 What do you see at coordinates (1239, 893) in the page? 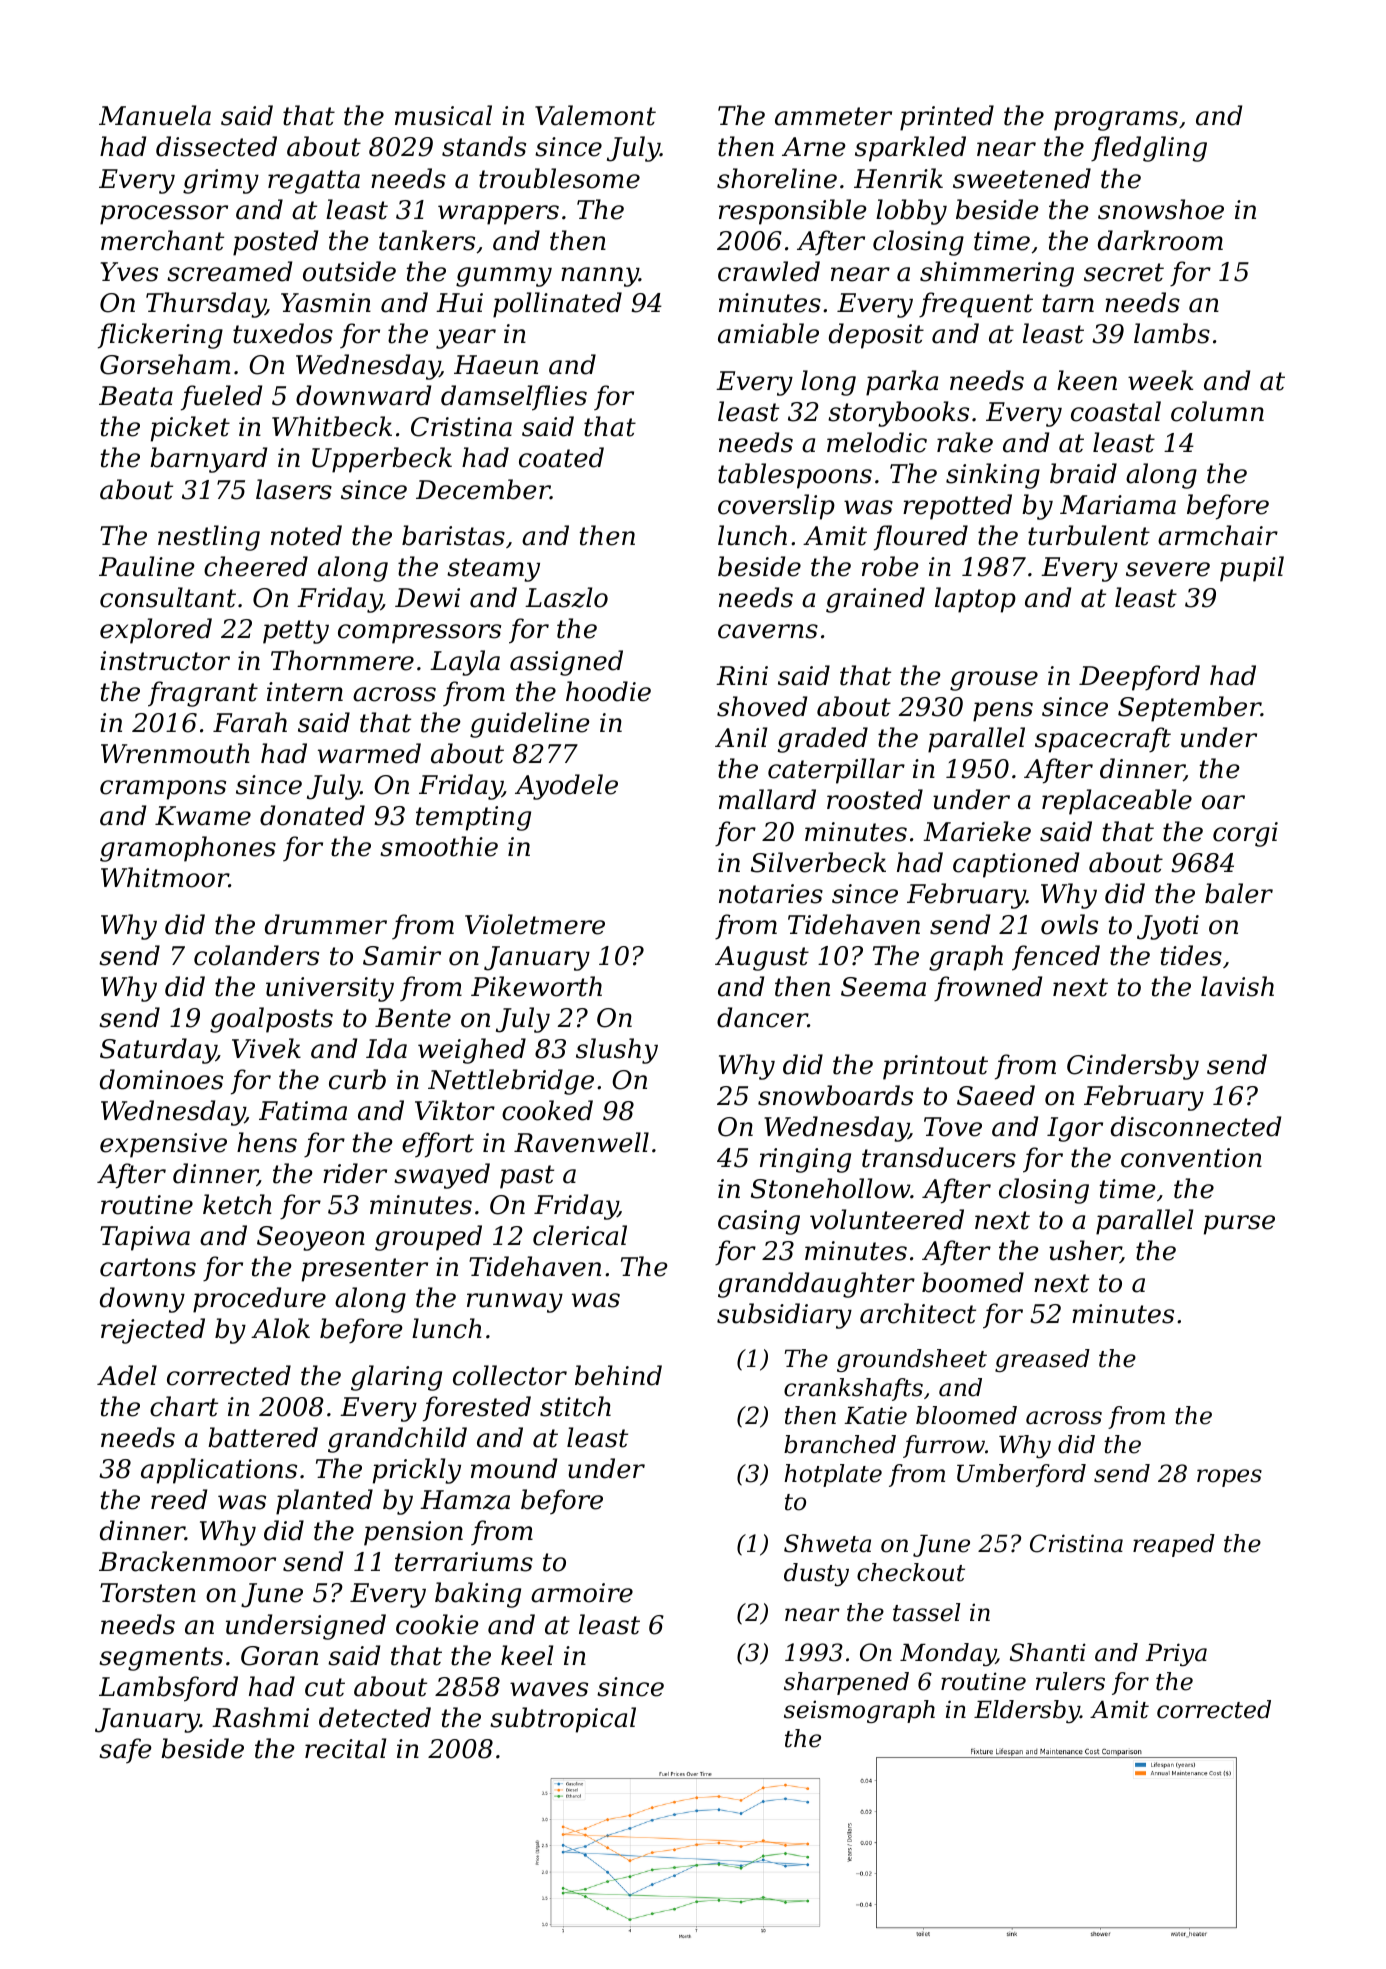
I see `baler` at bounding box center [1239, 893].
